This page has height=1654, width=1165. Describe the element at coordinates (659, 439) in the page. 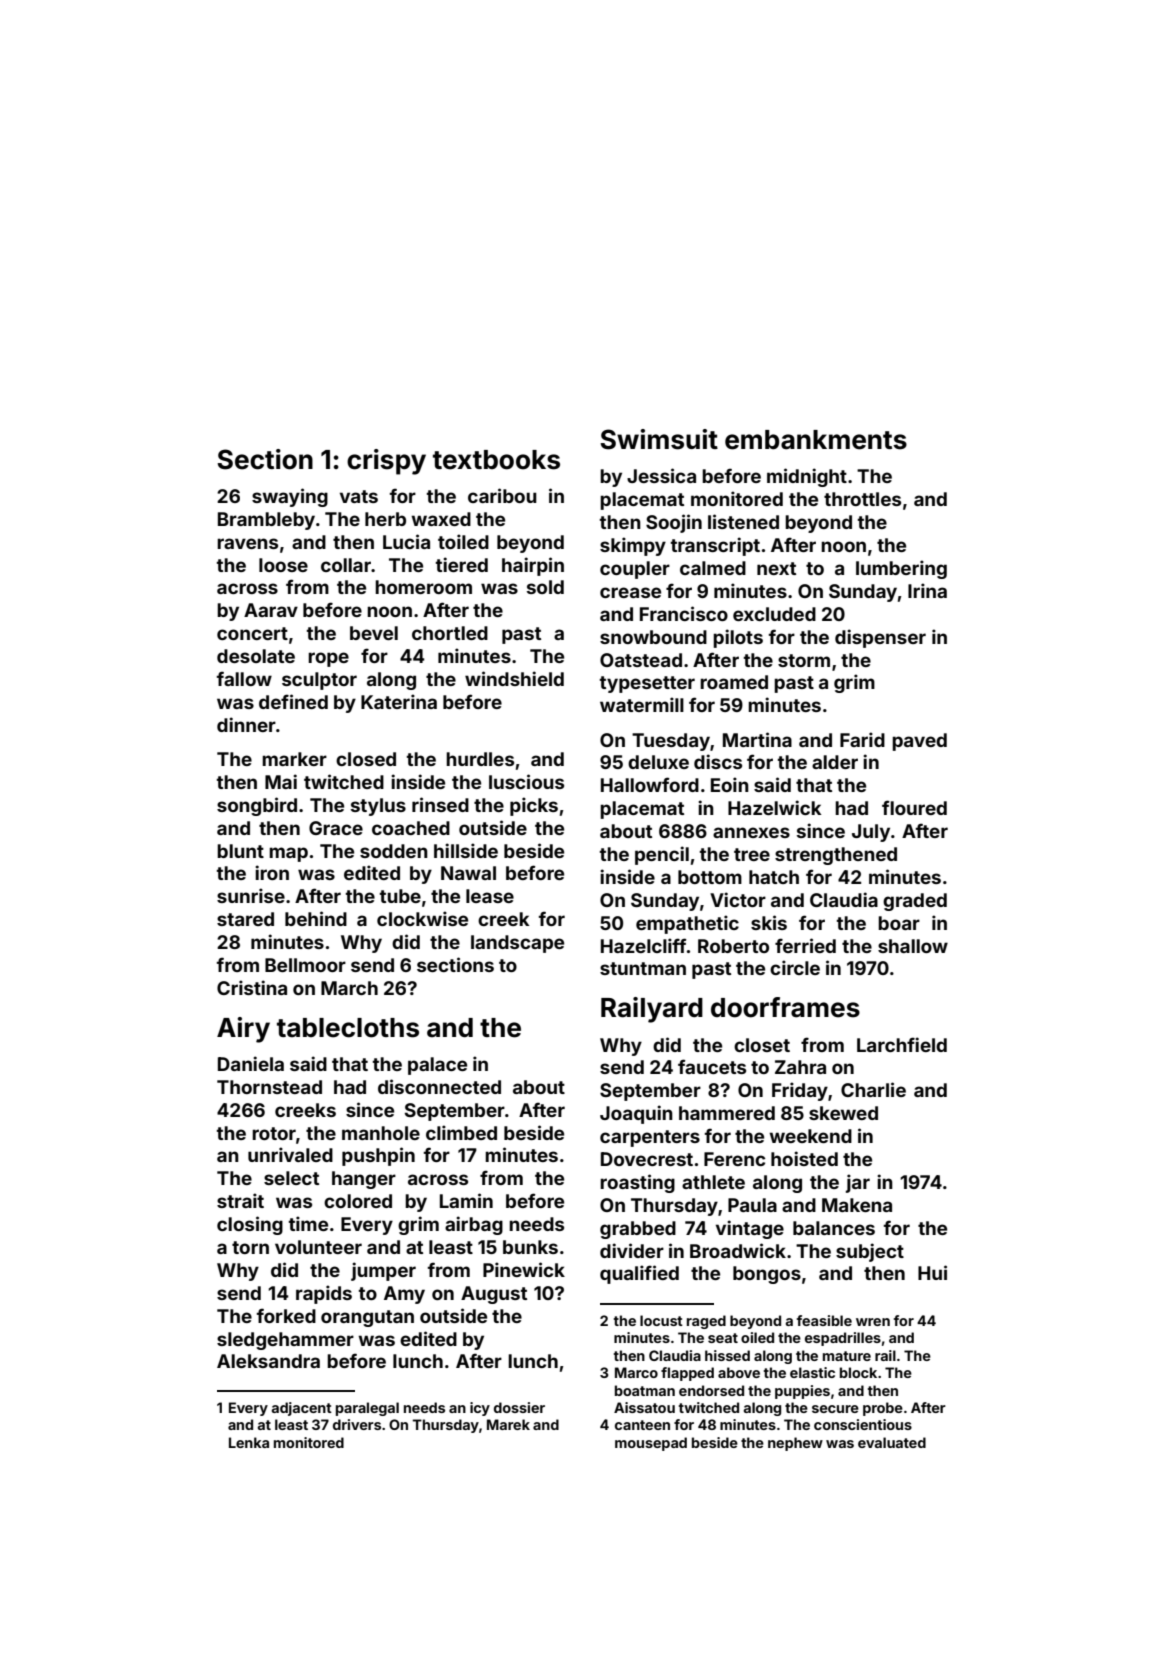

I see `Swimsuit` at that location.
